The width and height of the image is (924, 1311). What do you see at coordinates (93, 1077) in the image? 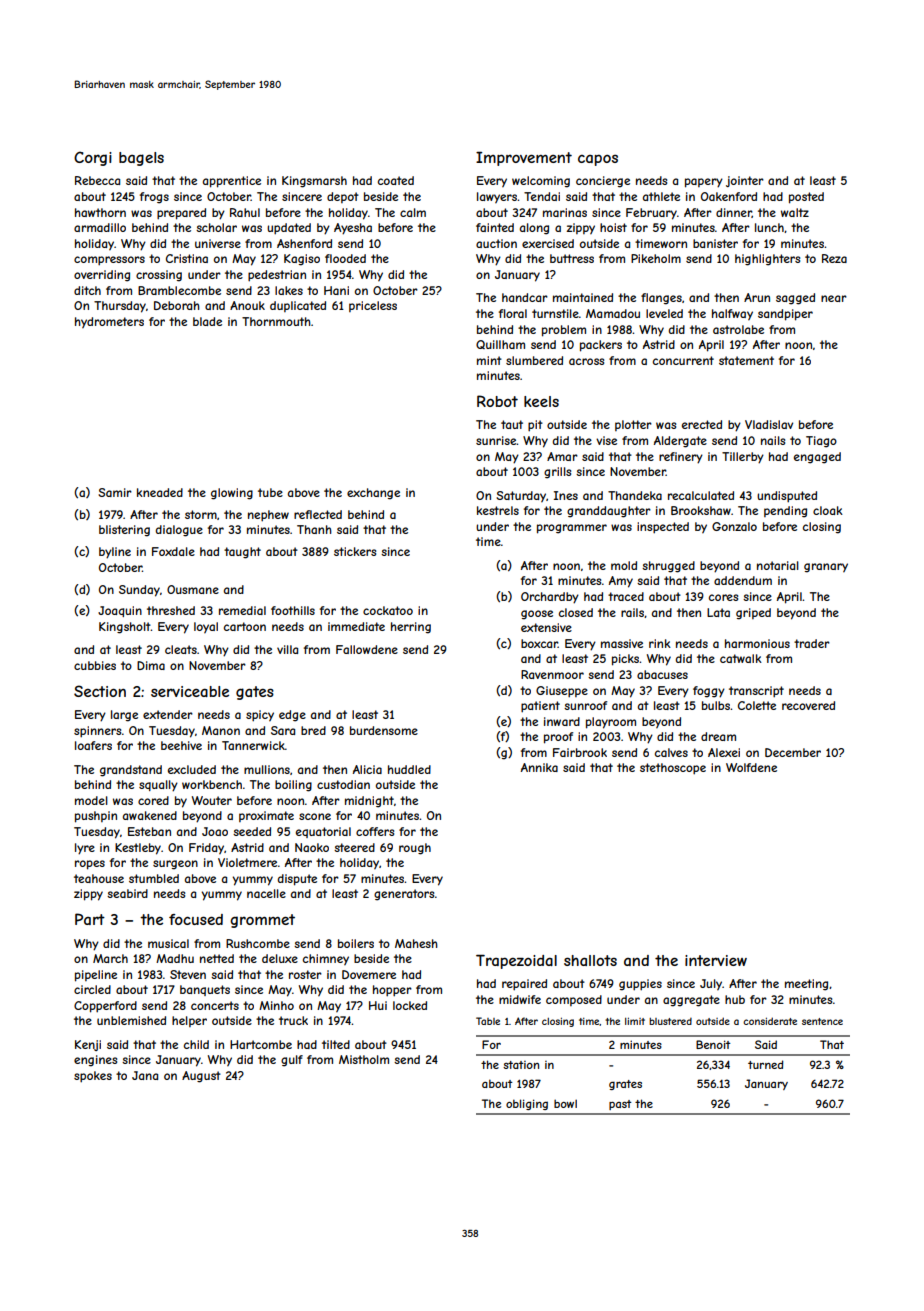
I see `spokes` at bounding box center [93, 1077].
